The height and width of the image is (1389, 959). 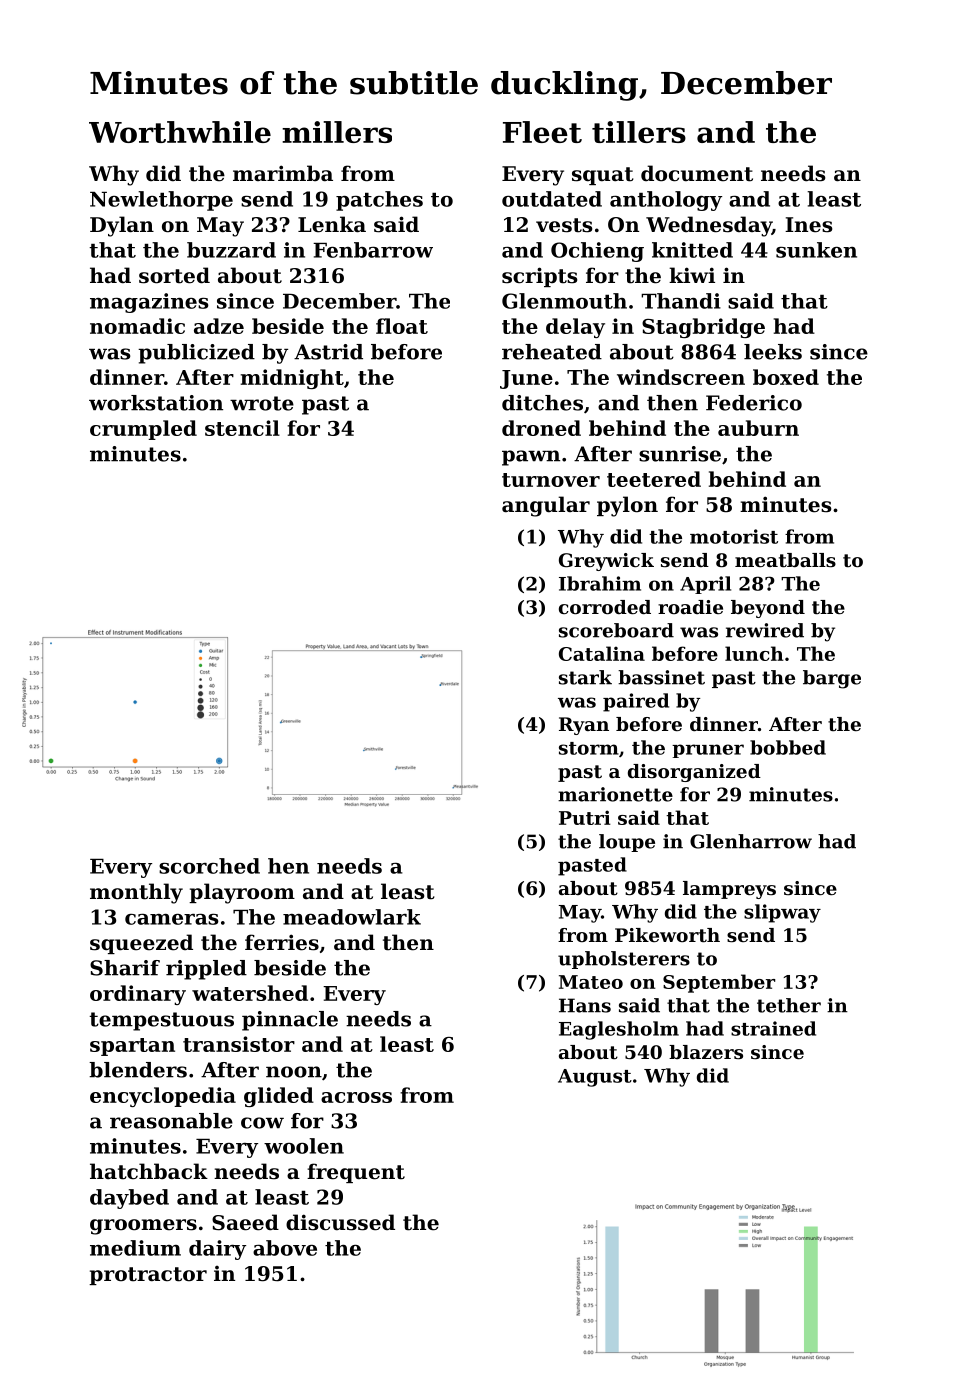 I want to click on scorched, so click(x=209, y=866).
